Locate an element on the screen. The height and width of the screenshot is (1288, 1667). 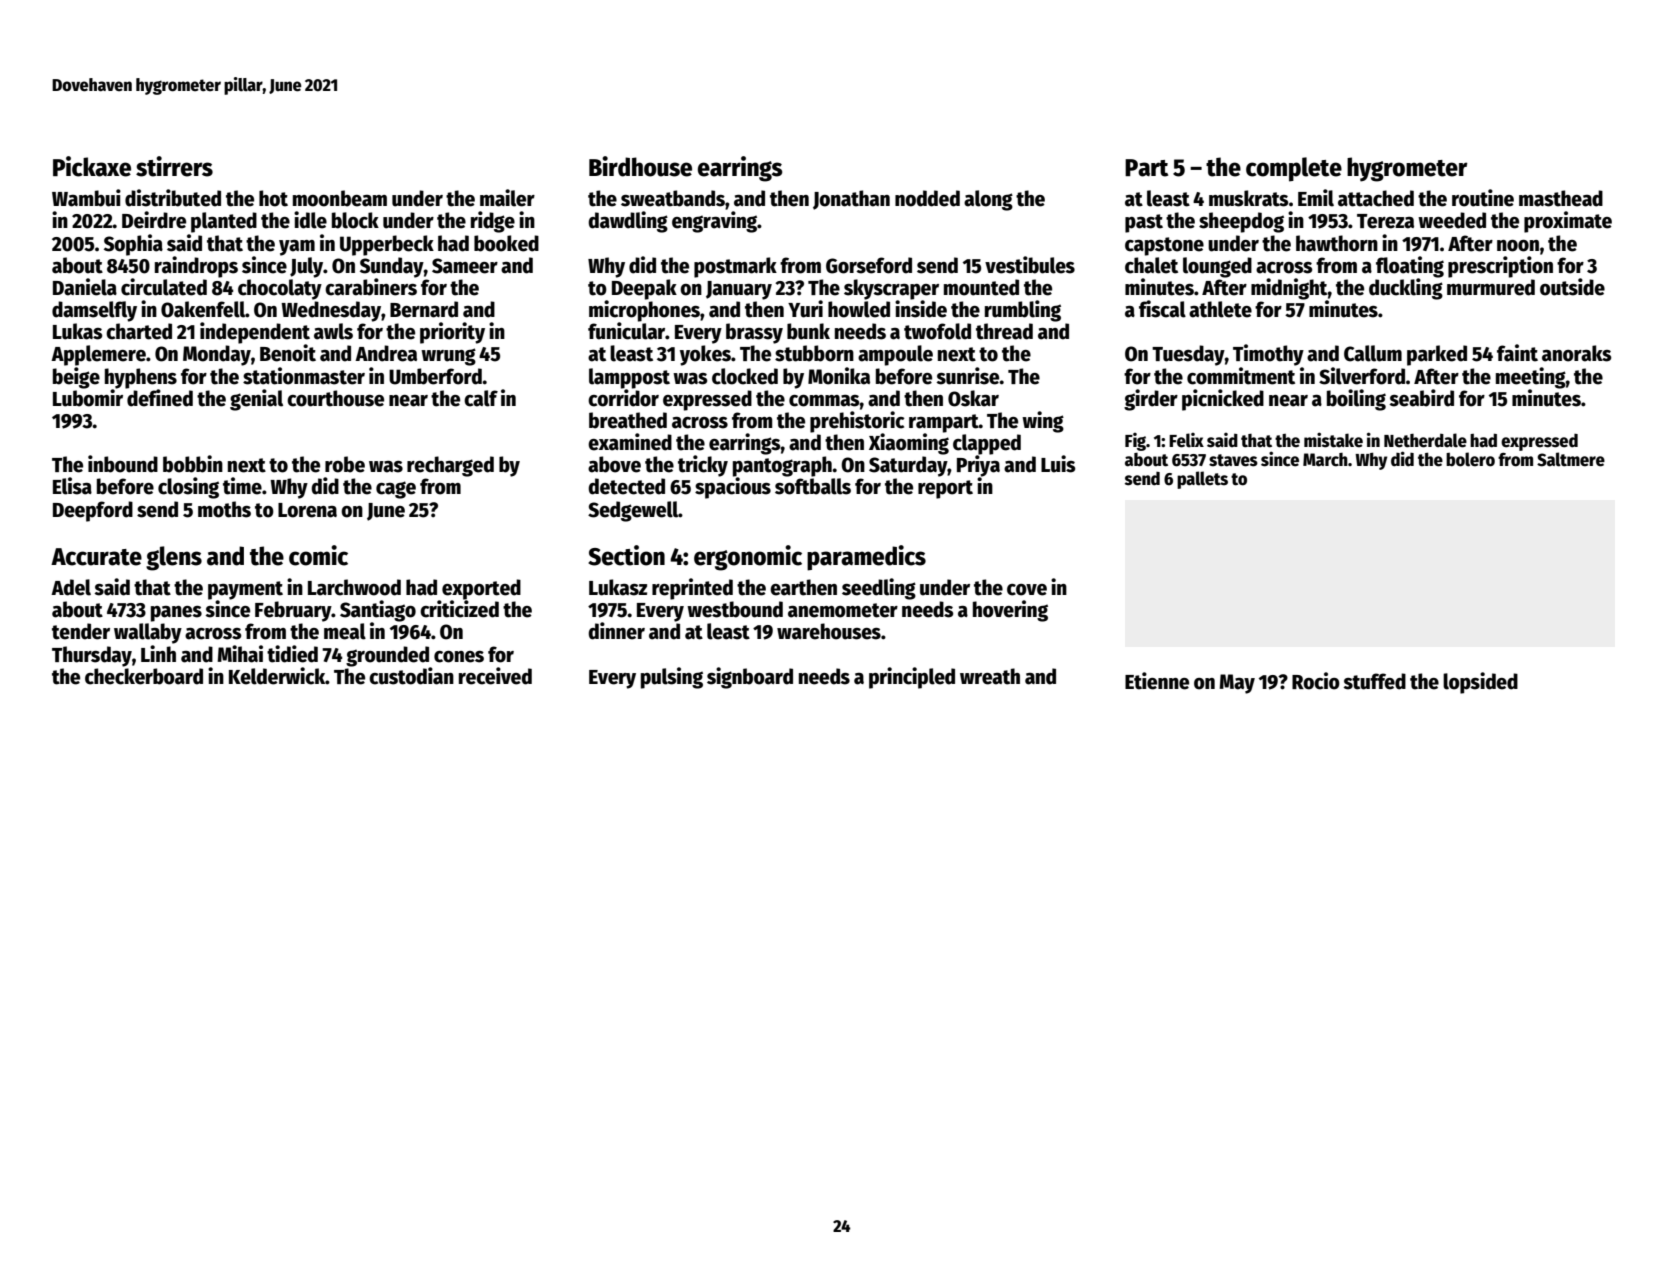
commitment is located at coordinates (1241, 376).
